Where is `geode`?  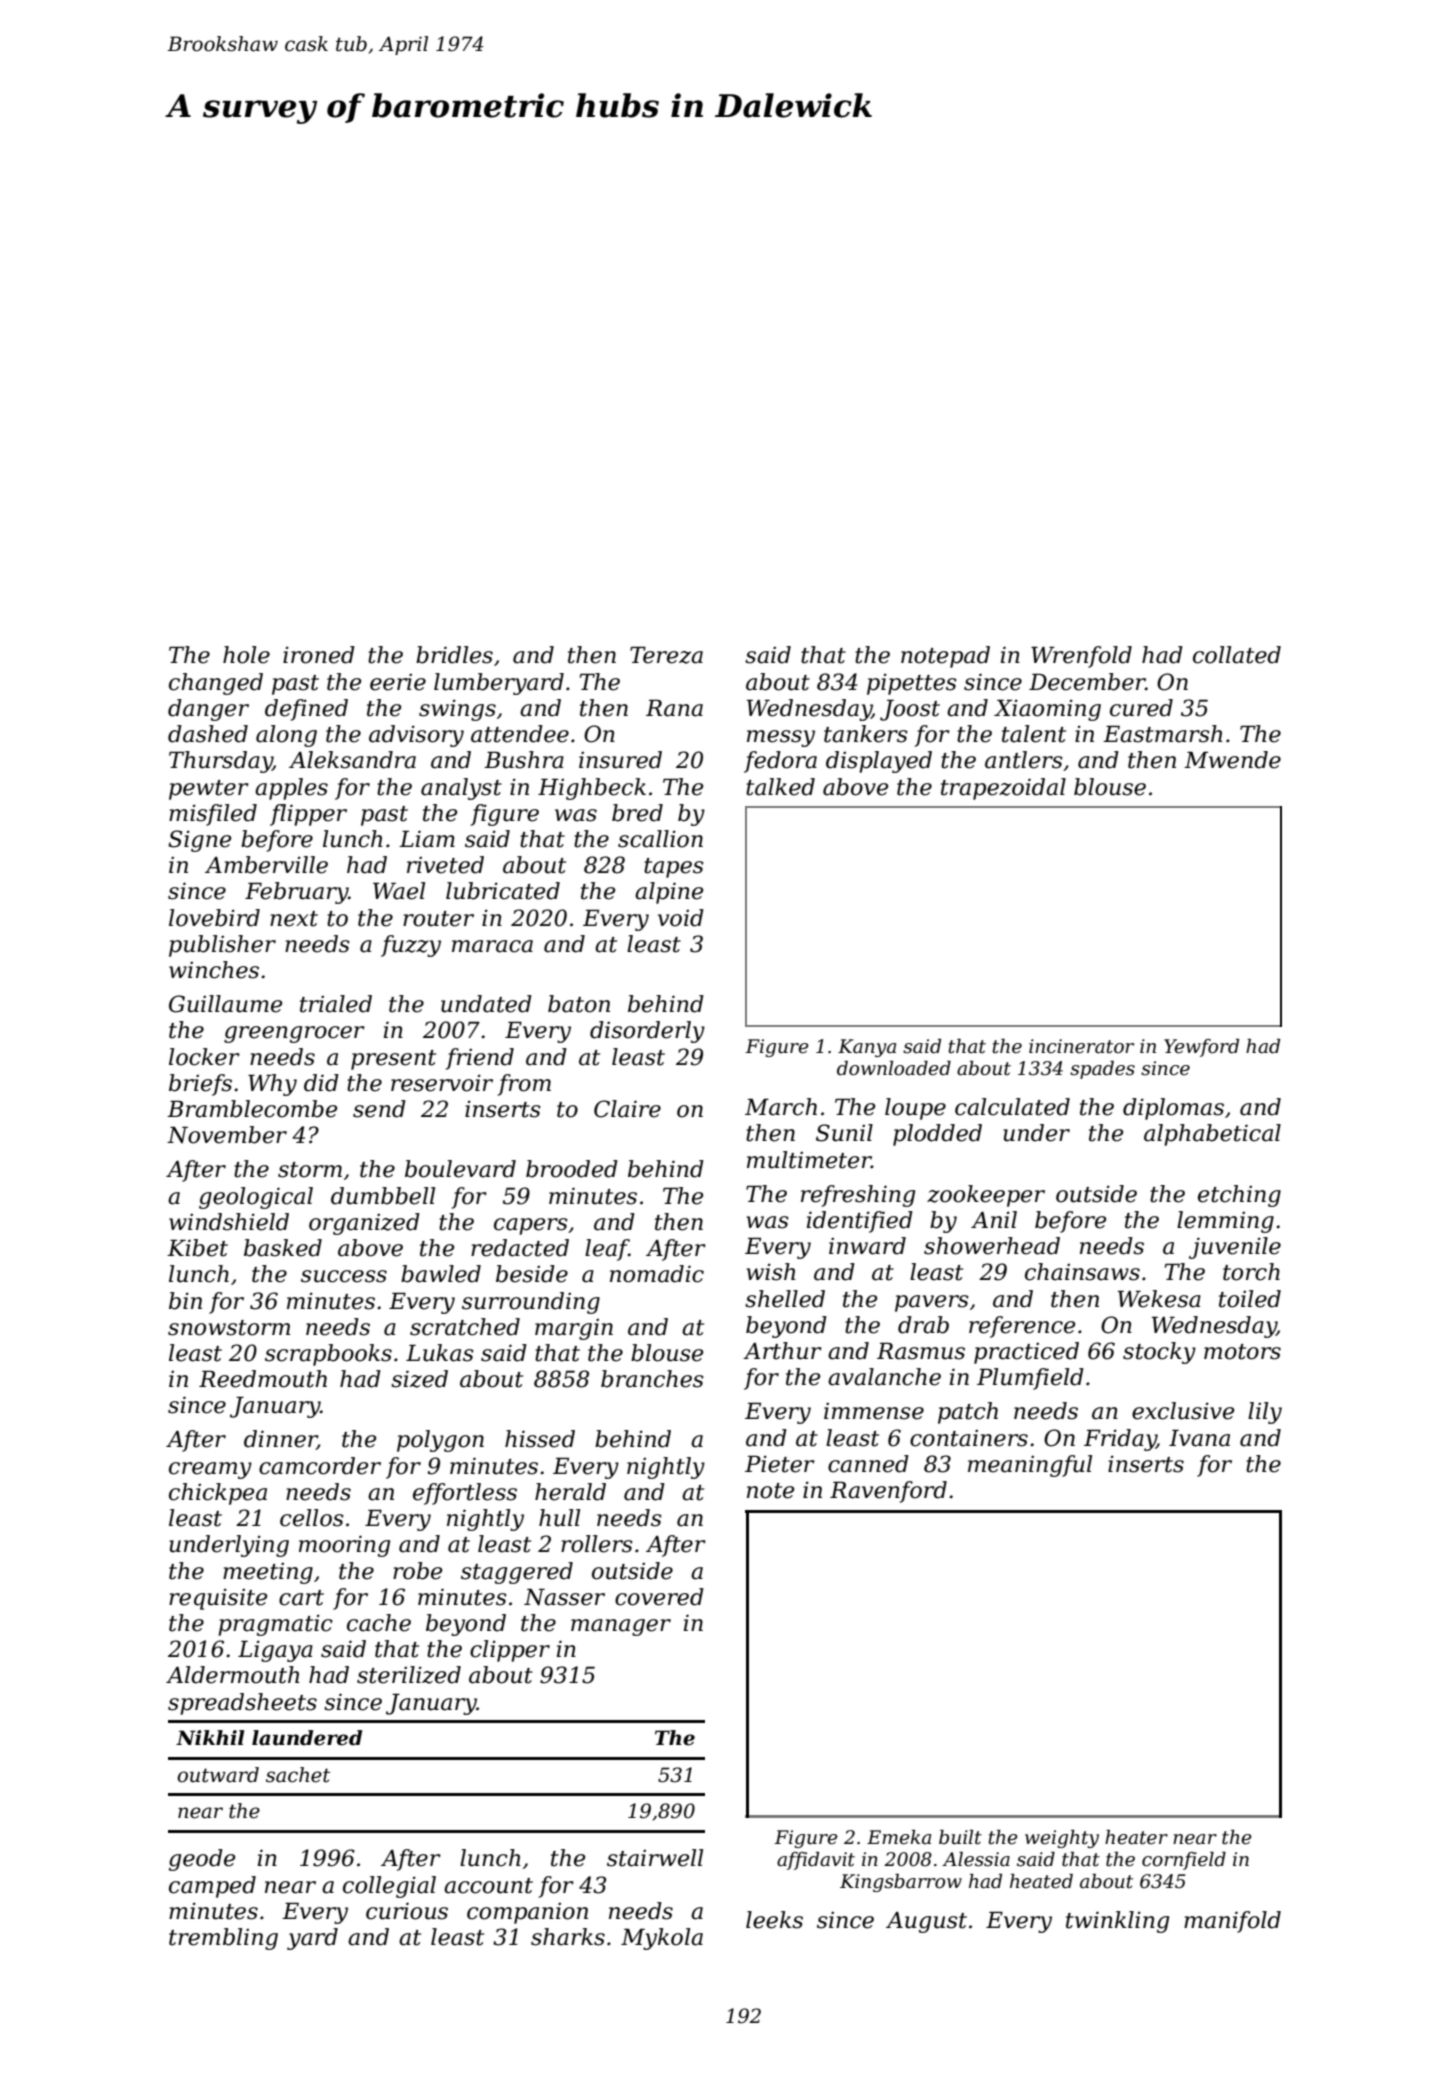 geode is located at coordinates (202, 1860).
